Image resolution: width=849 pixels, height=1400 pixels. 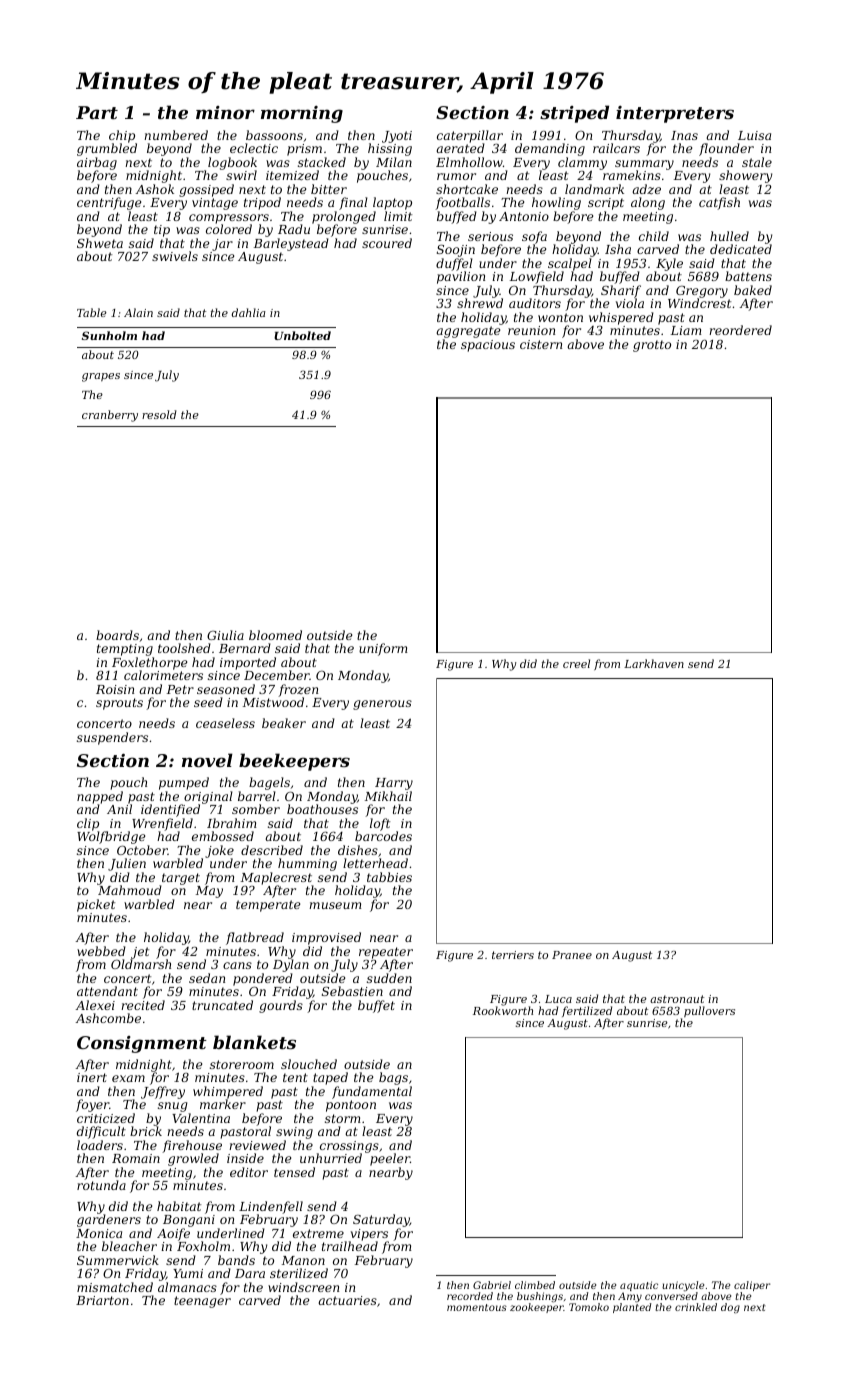 I want to click on resold, so click(x=159, y=414).
